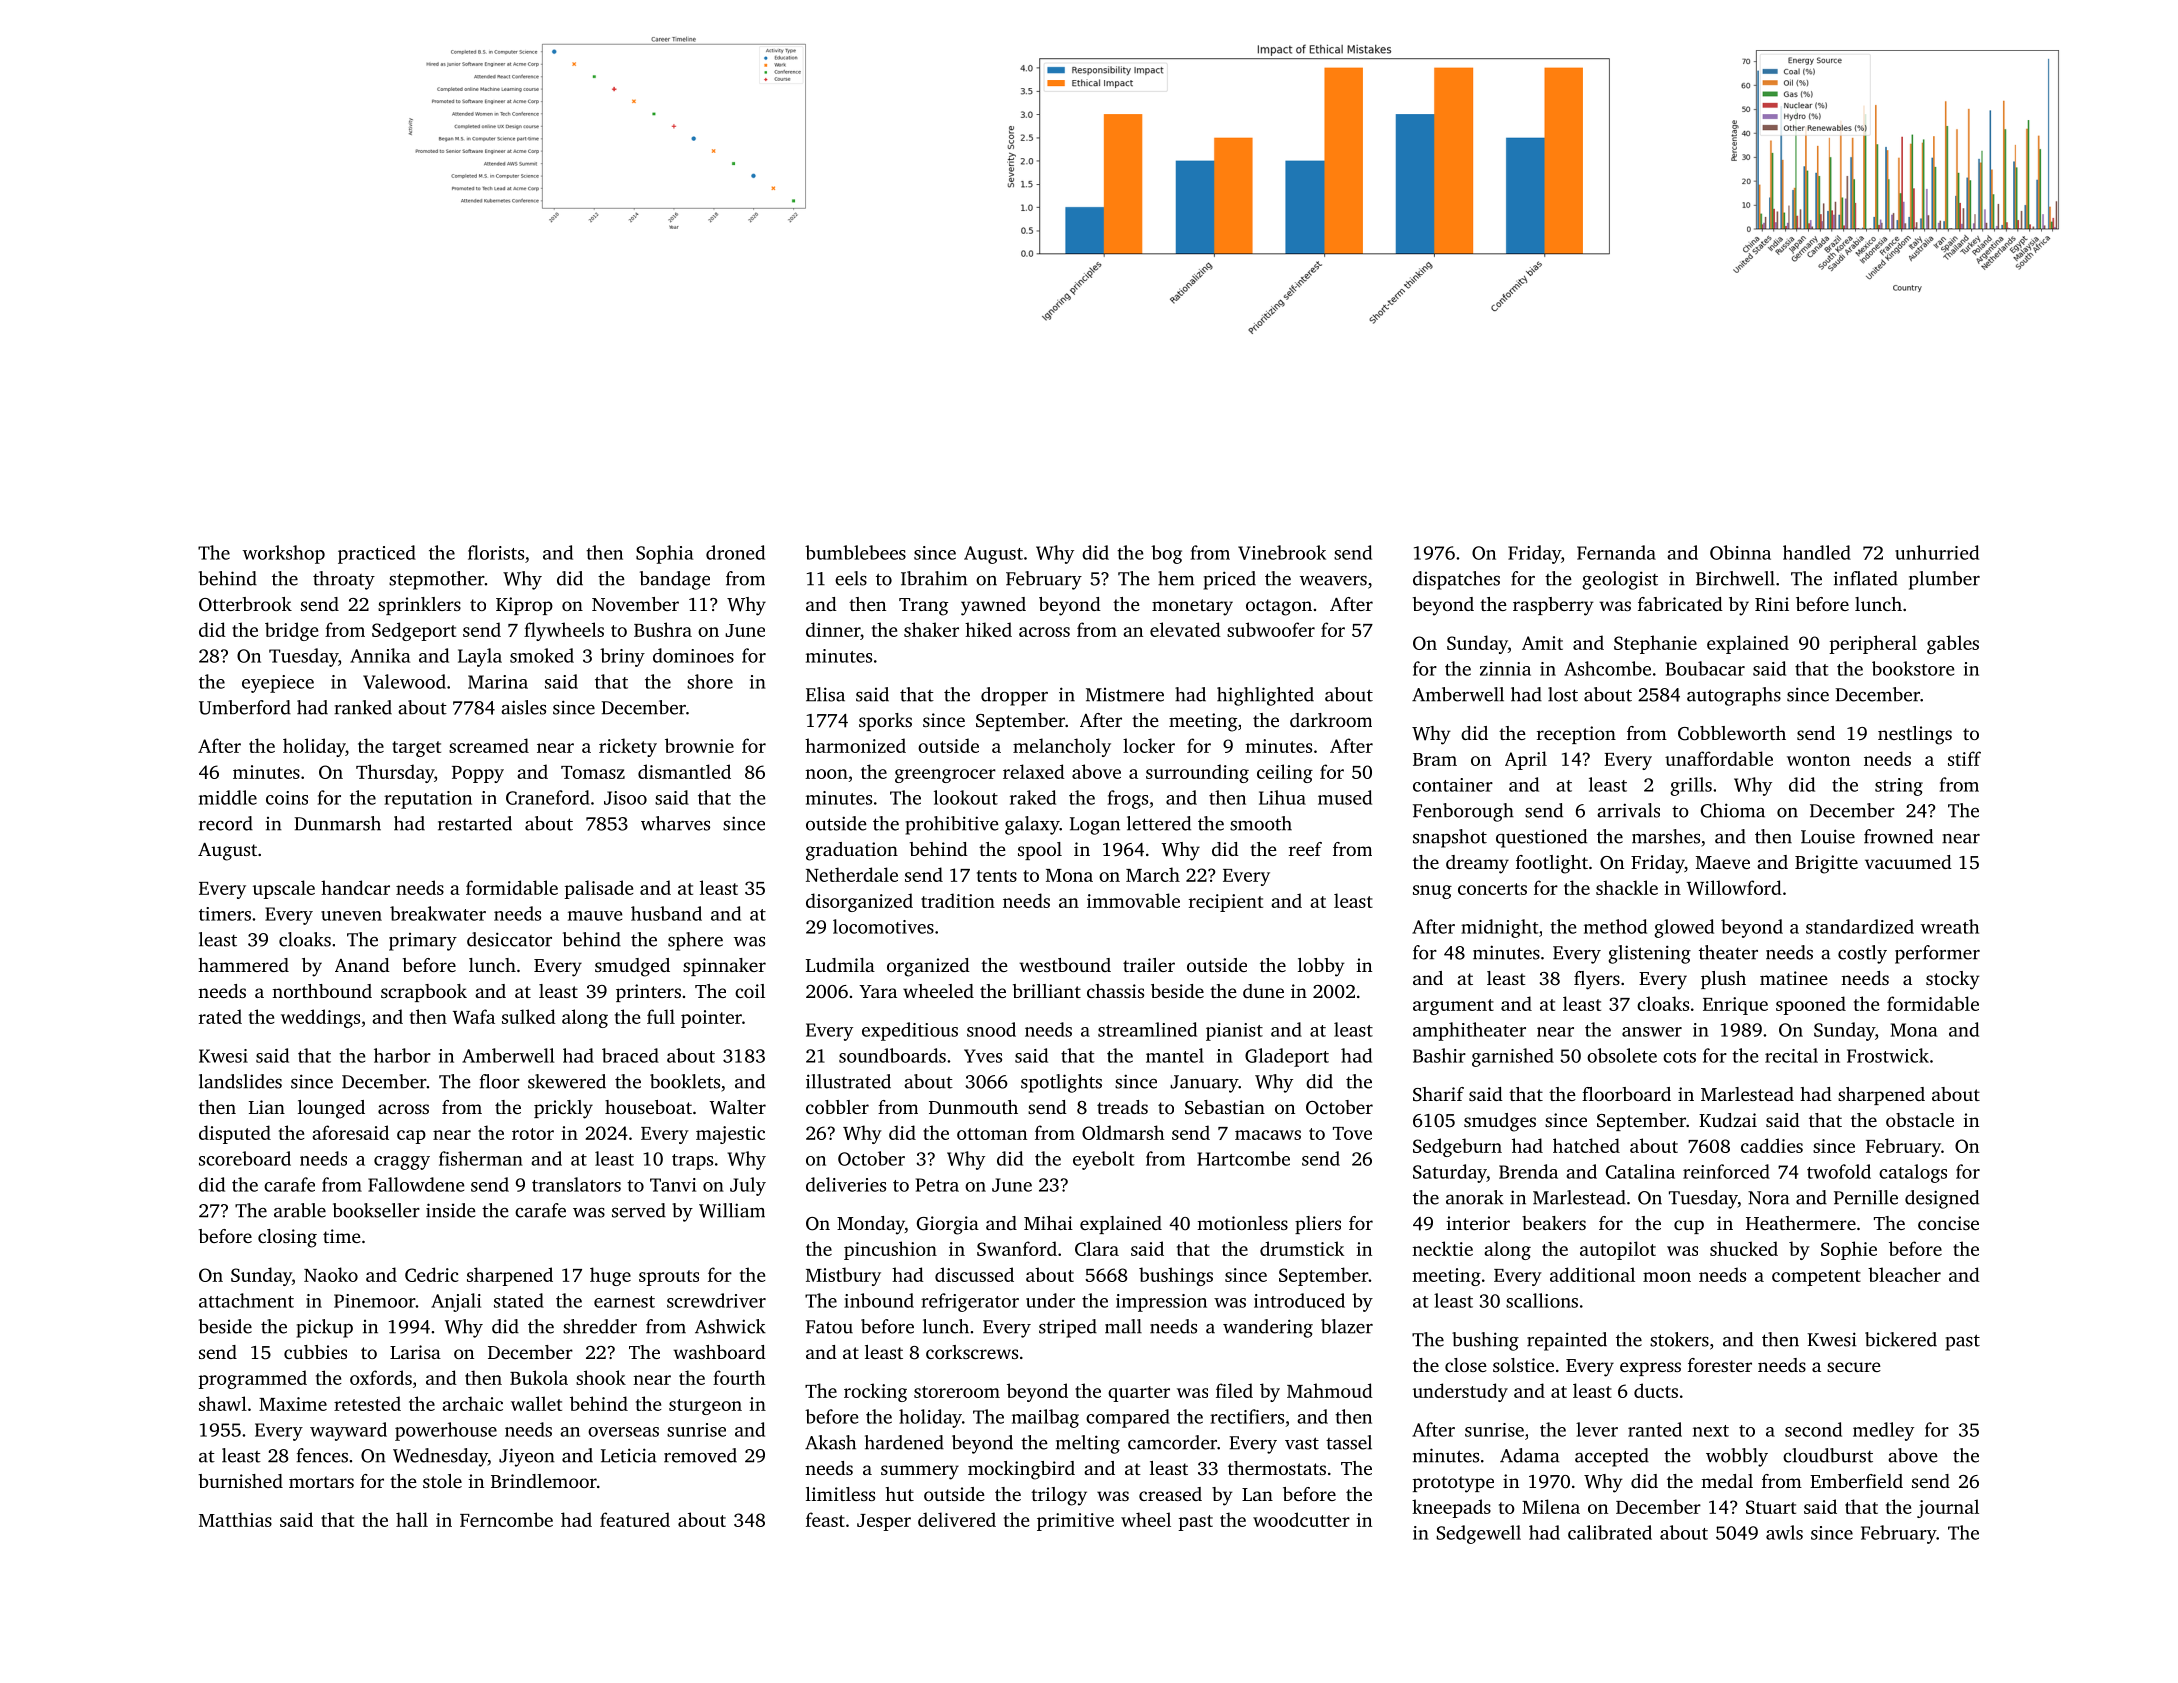  What do you see at coordinates (1453, 1007) in the document?
I see `argument` at bounding box center [1453, 1007].
